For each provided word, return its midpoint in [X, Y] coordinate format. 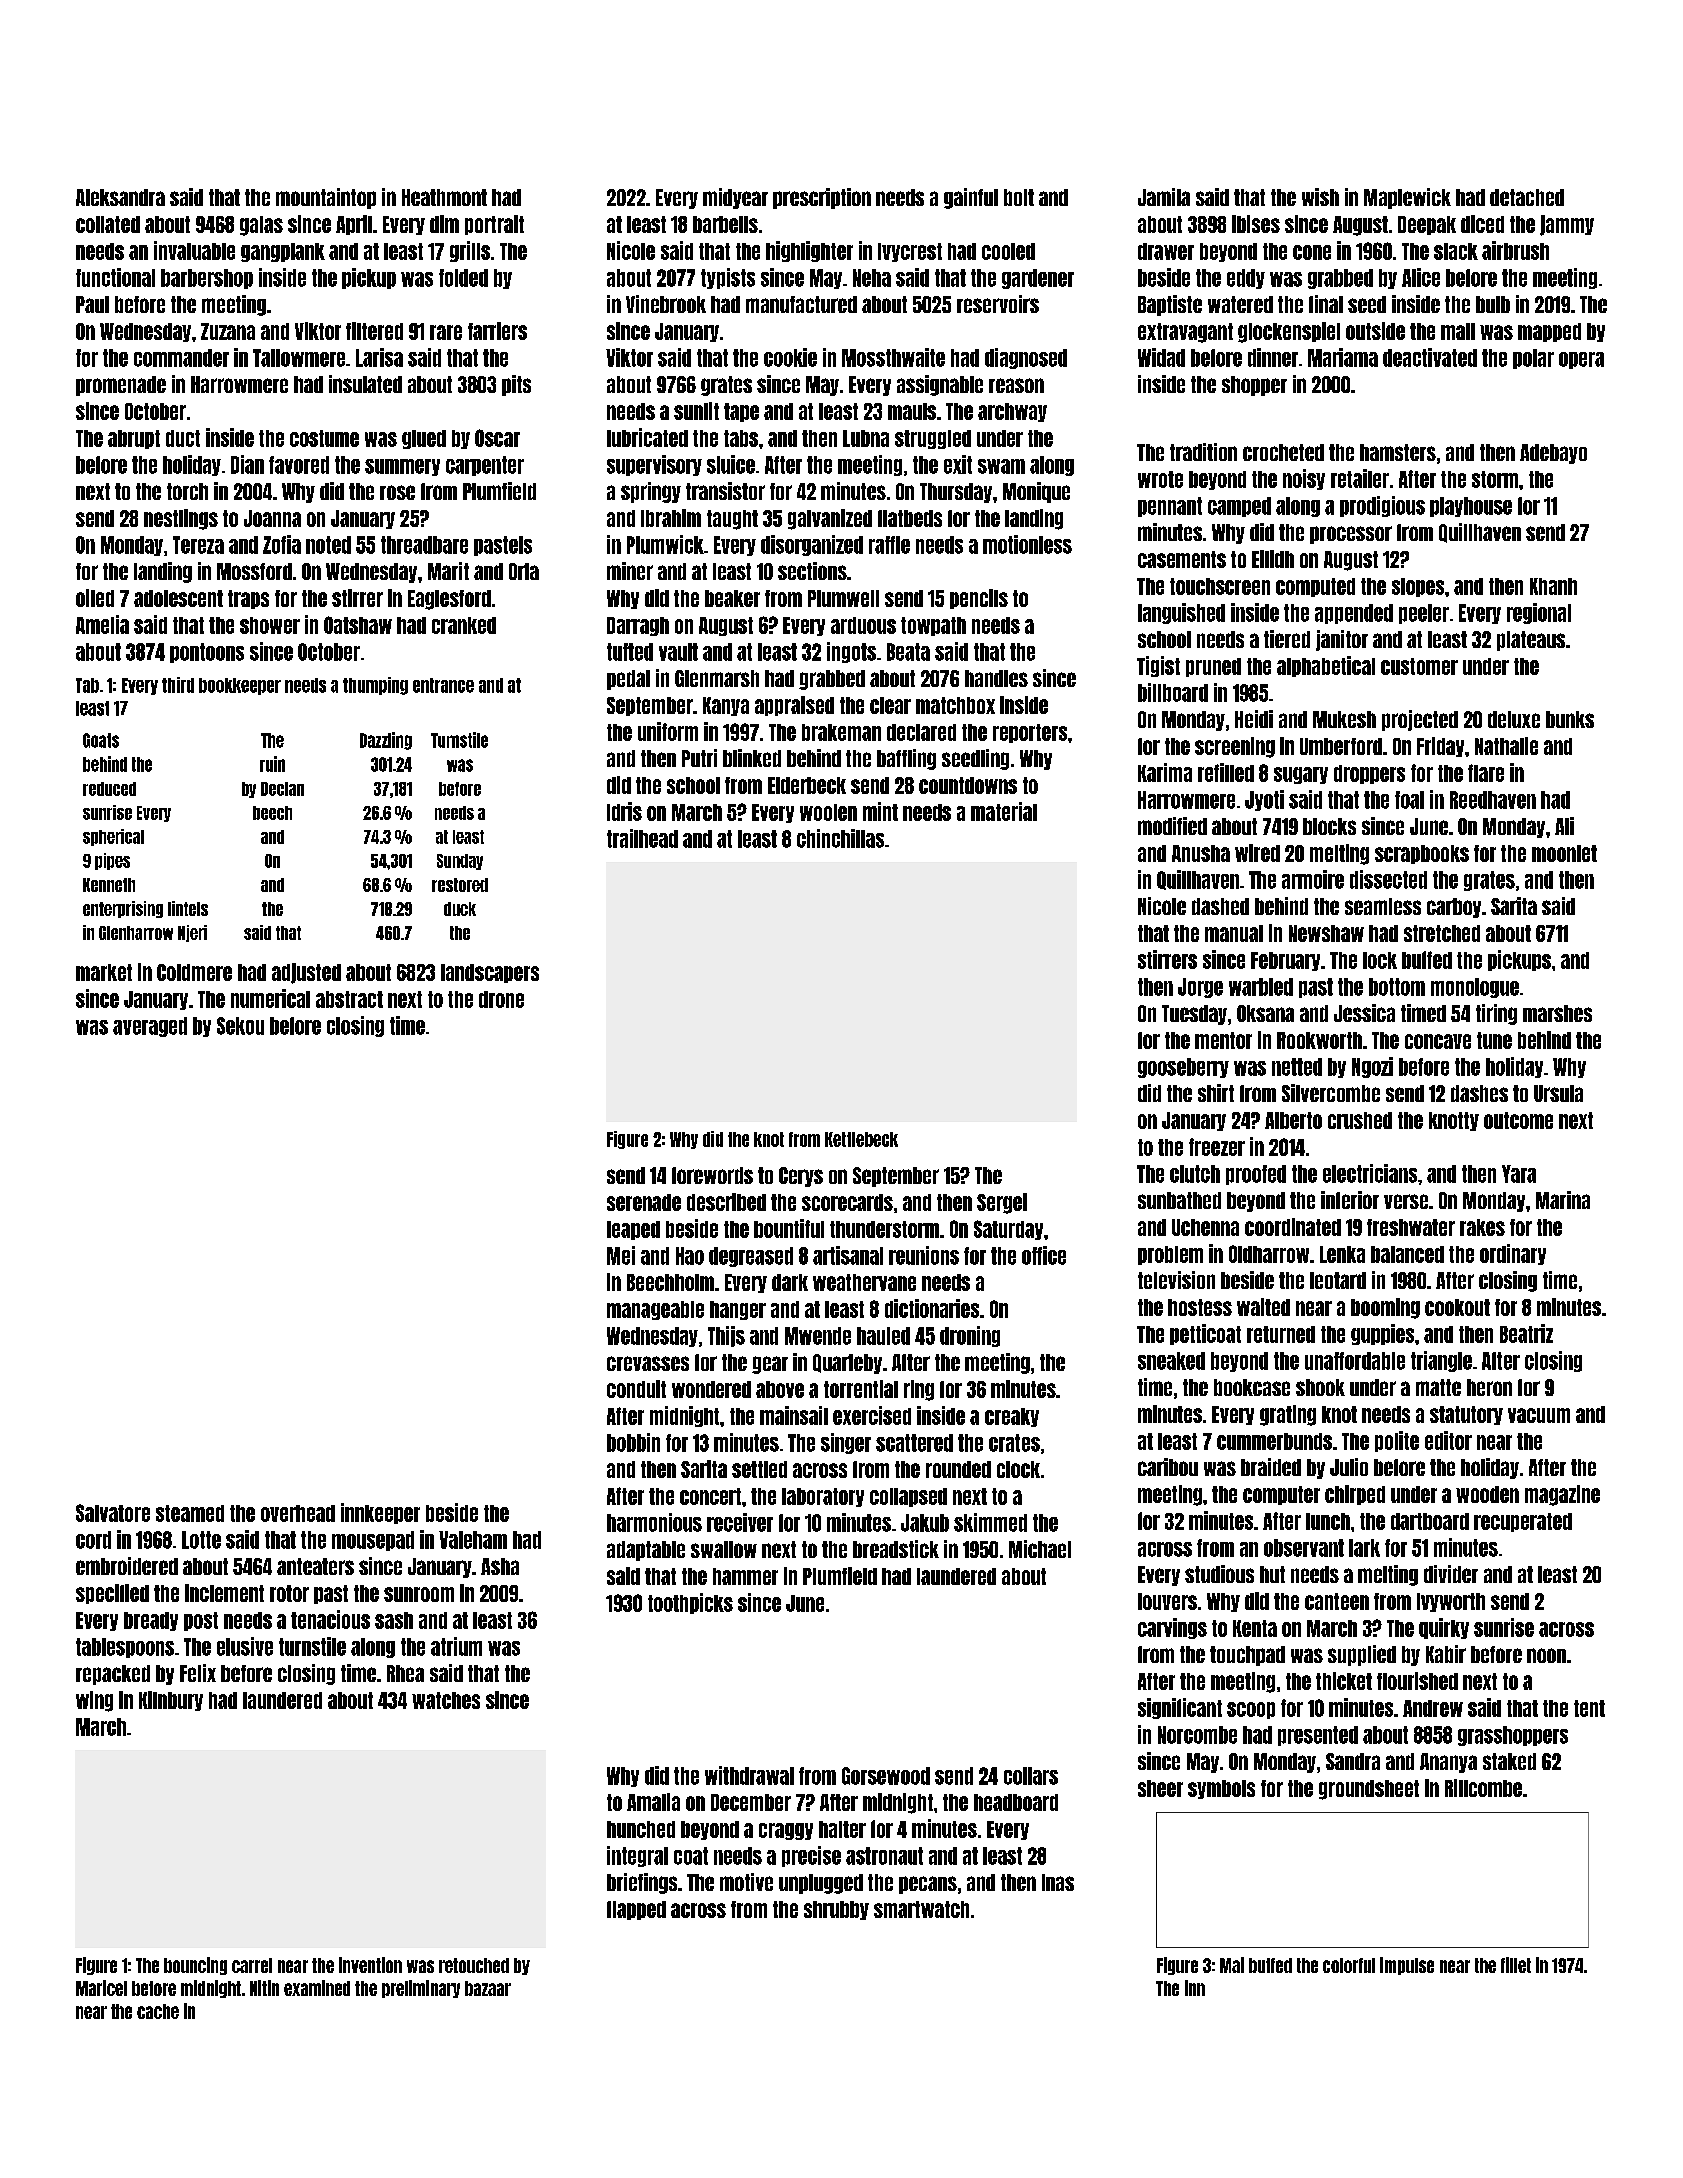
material [1004, 811]
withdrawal [749, 1775]
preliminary [421, 1989]
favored [299, 465]
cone [1312, 252]
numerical [270, 998]
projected [1420, 720]
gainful [971, 198]
